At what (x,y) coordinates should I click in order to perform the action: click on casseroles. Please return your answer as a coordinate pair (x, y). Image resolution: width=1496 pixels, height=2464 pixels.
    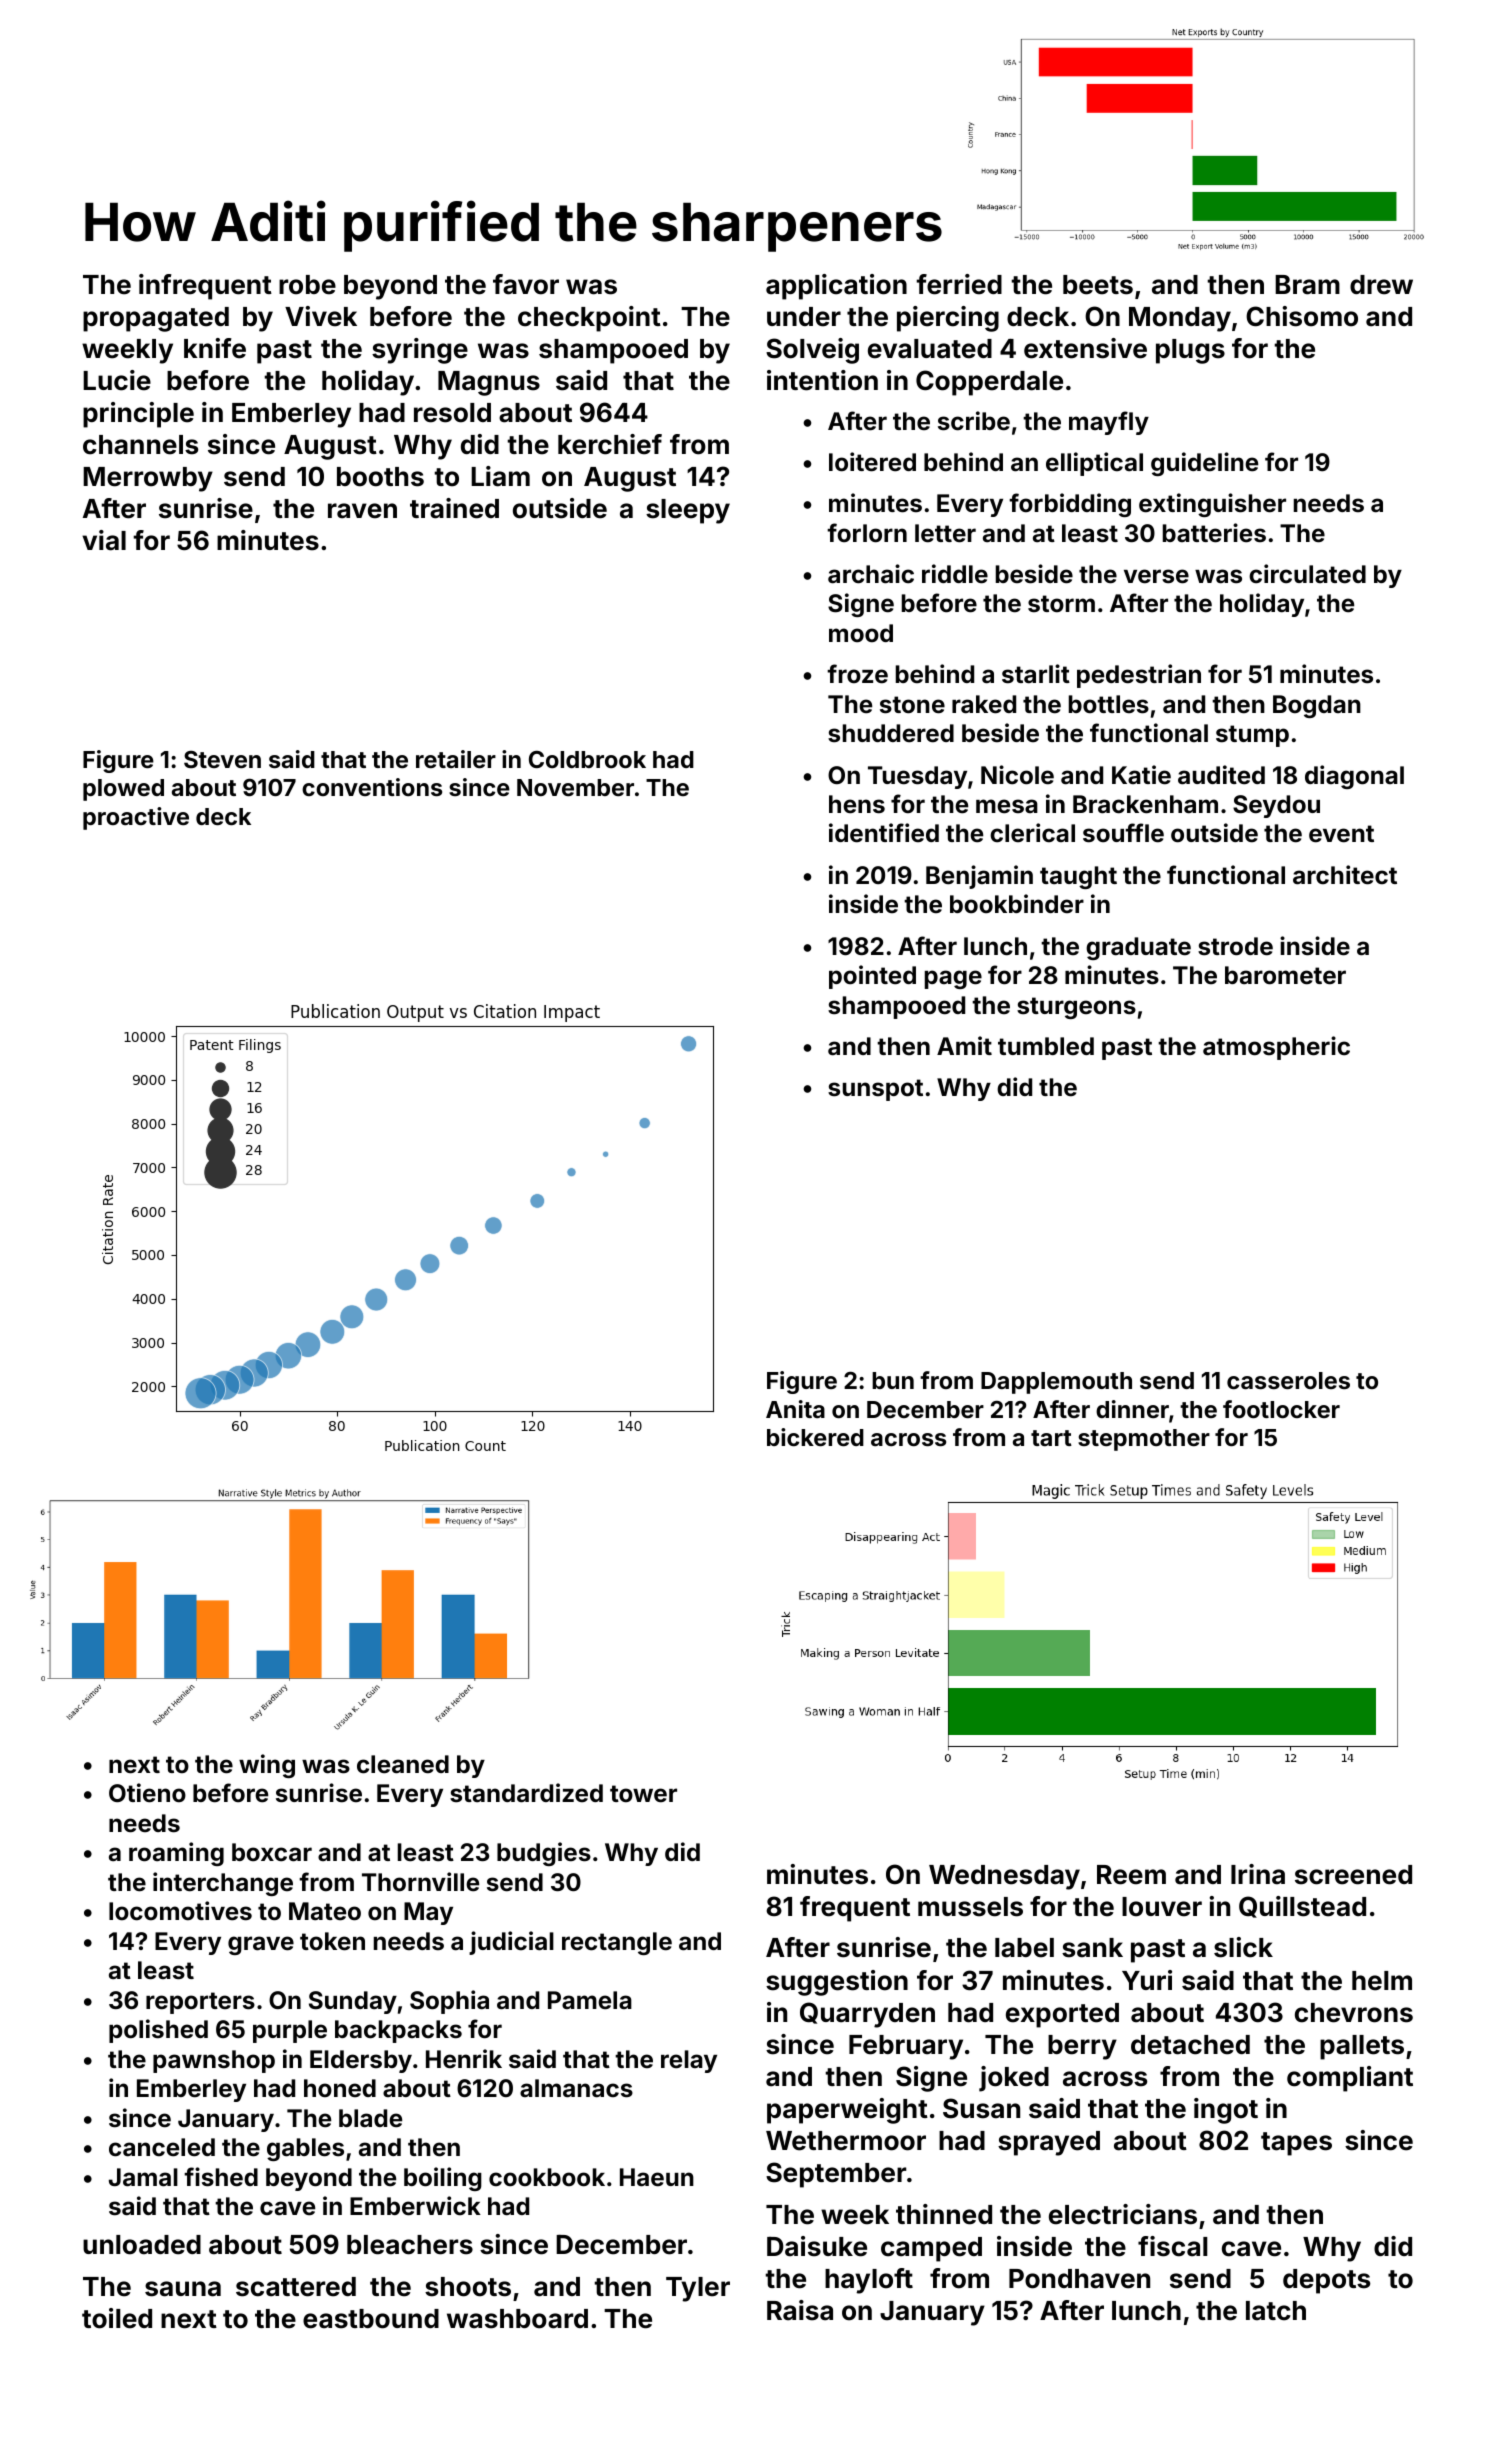
    Looking at the image, I should click on (1288, 1380).
